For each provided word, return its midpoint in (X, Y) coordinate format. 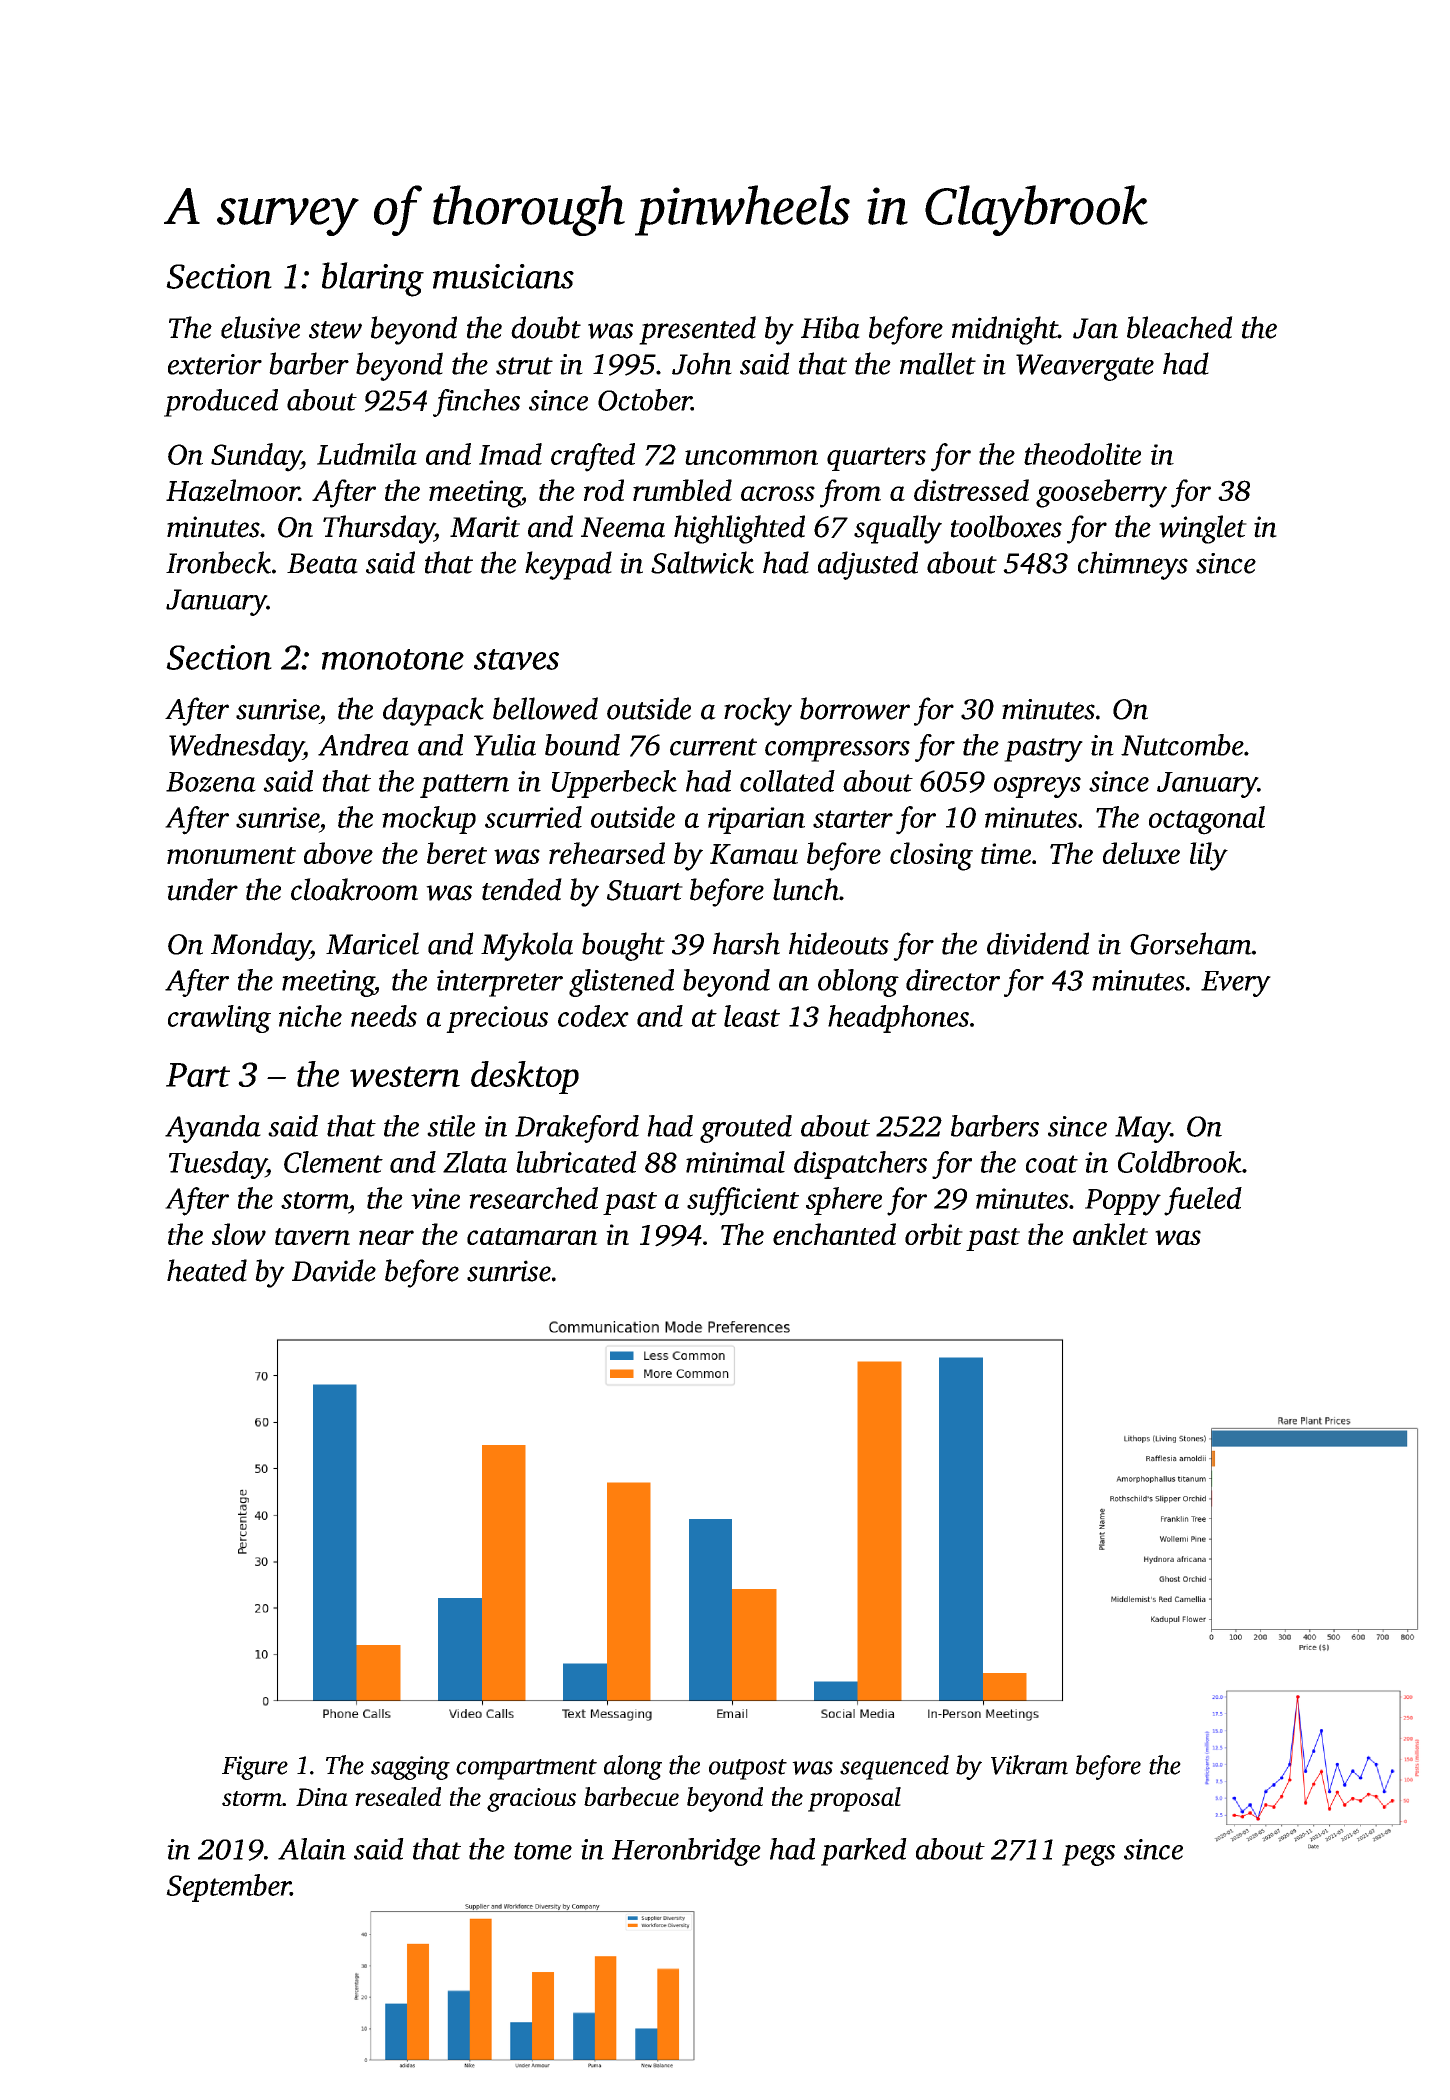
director (953, 980)
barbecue (631, 1796)
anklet (1110, 1234)
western (405, 1076)
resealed (398, 1796)
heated (207, 1270)
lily (1209, 856)
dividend (1038, 943)
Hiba (830, 327)
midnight (1005, 330)
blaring (373, 279)
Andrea (363, 745)
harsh (746, 943)
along (633, 1767)
